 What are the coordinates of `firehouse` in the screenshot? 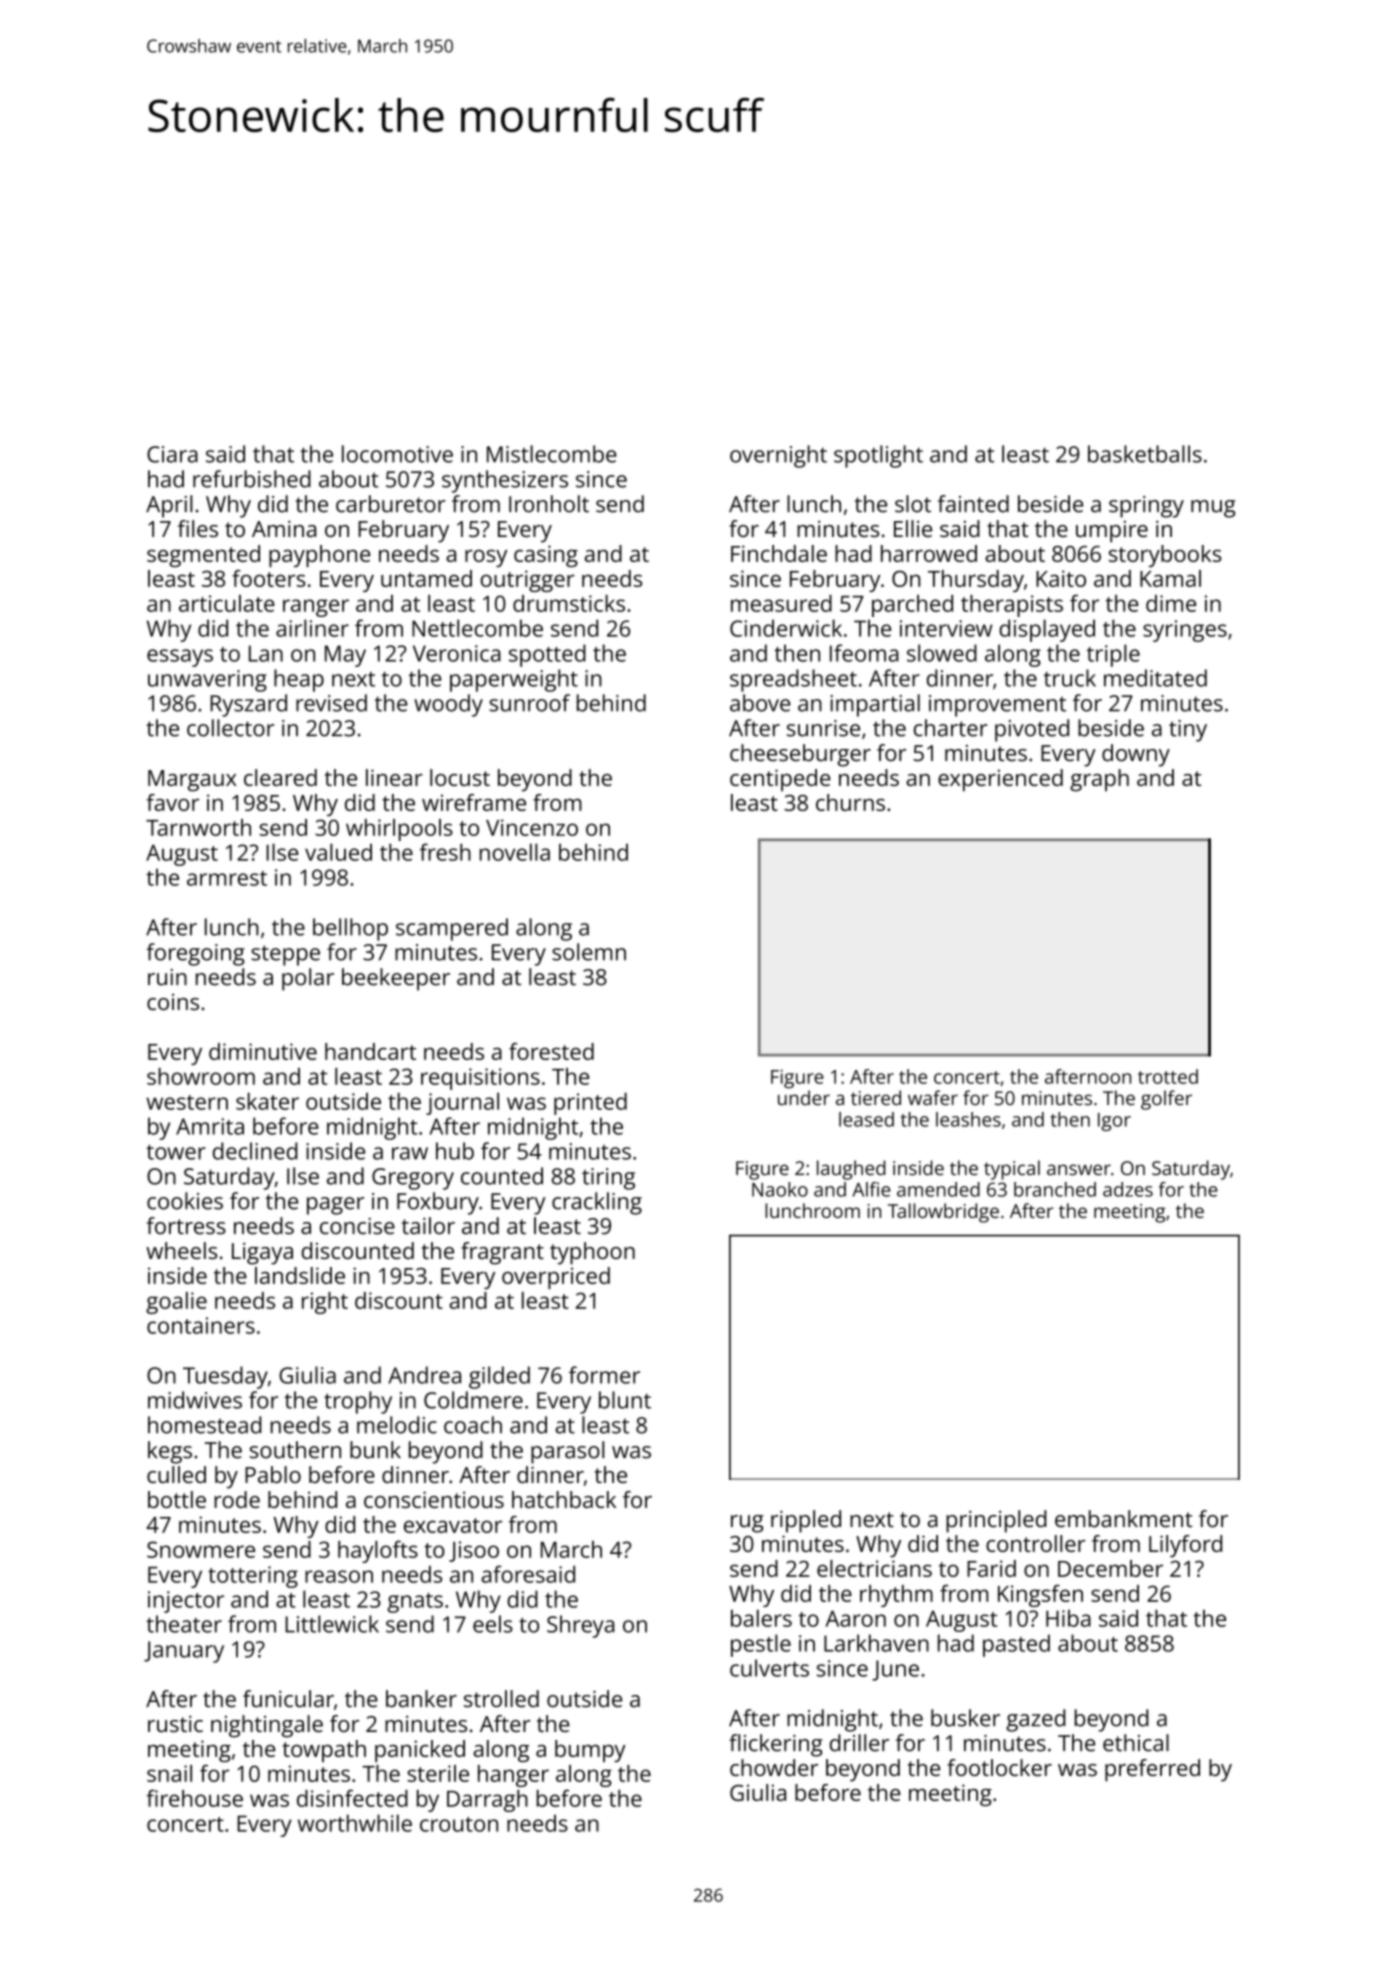 It's located at (194, 1798).
